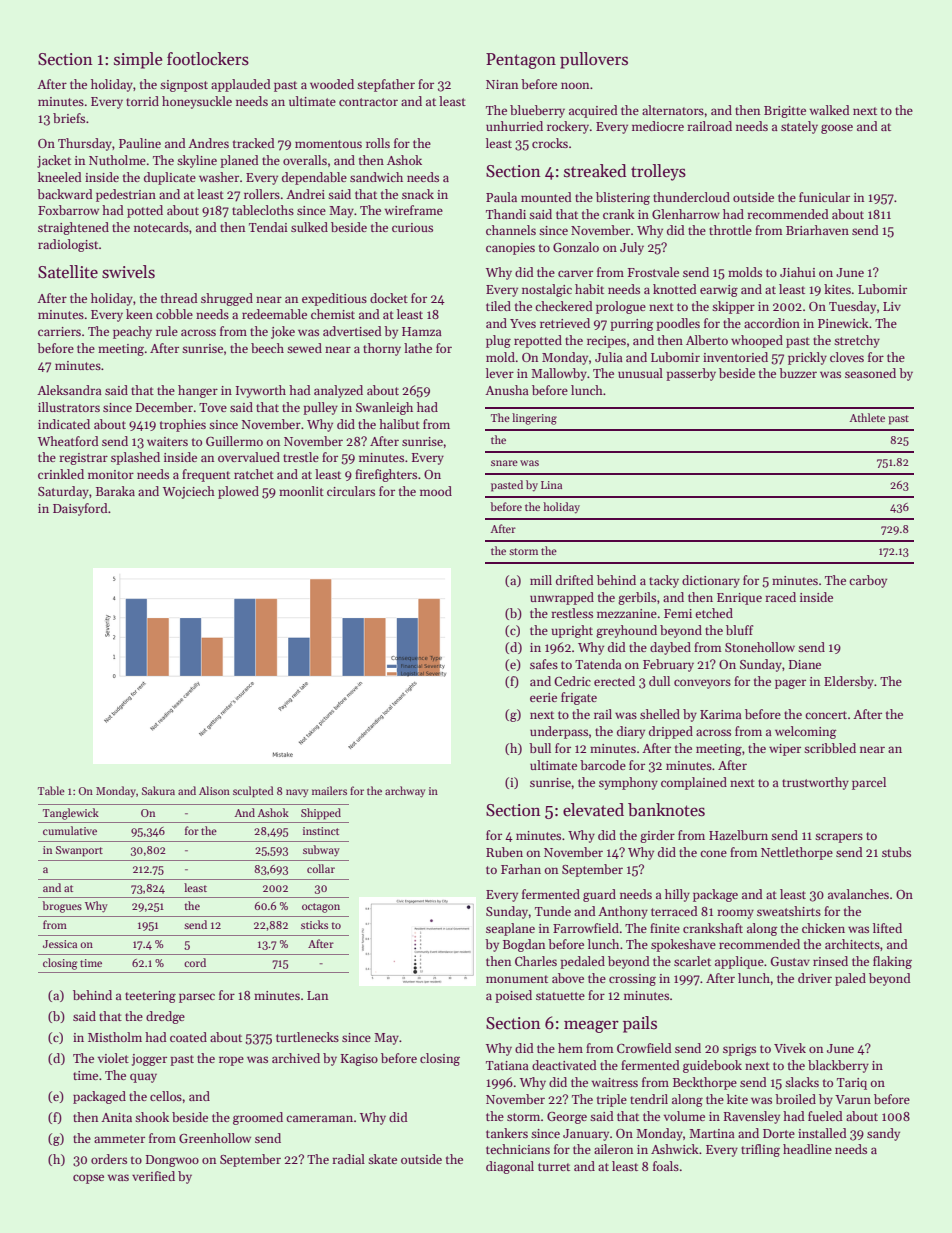  I want to click on circulars, so click(351, 491).
